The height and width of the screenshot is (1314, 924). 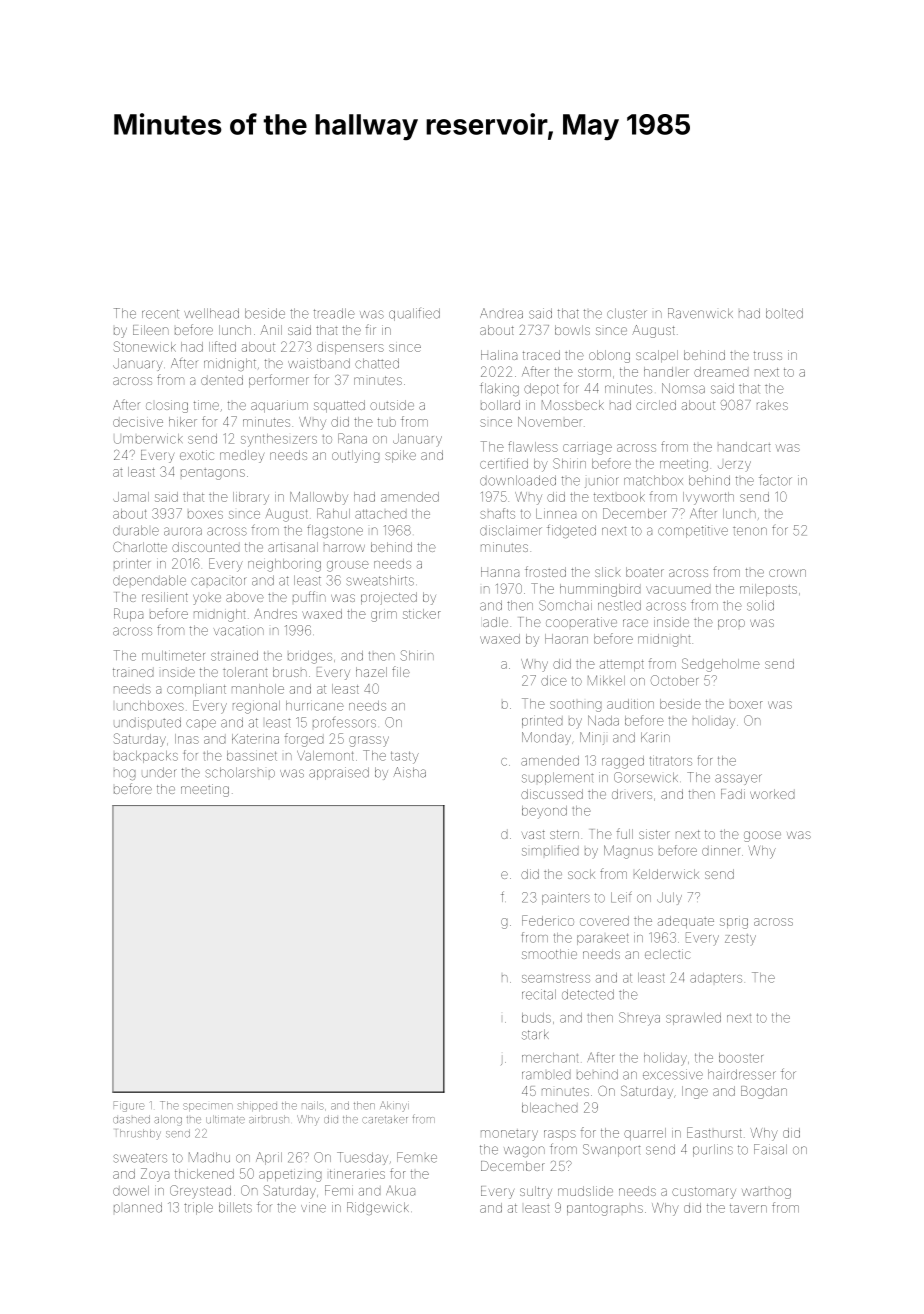 What do you see at coordinates (235, 1207) in the screenshot?
I see `billets` at bounding box center [235, 1207].
